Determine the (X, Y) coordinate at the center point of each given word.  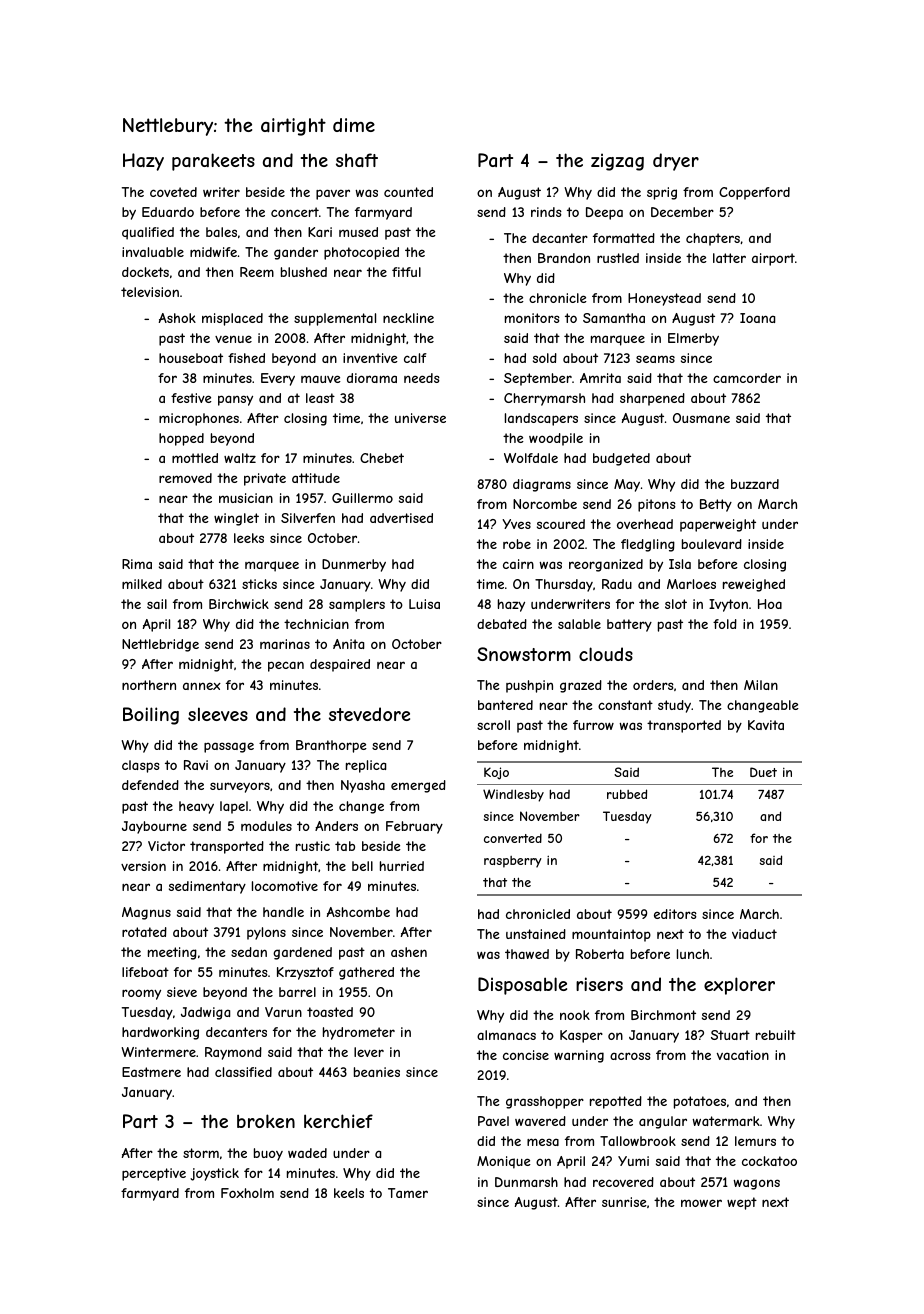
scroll (493, 725)
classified (243, 1072)
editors (675, 914)
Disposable (522, 986)
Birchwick (239, 604)
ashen (409, 952)
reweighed (754, 585)
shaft (357, 160)
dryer (676, 162)
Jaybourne (154, 827)
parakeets (213, 162)
